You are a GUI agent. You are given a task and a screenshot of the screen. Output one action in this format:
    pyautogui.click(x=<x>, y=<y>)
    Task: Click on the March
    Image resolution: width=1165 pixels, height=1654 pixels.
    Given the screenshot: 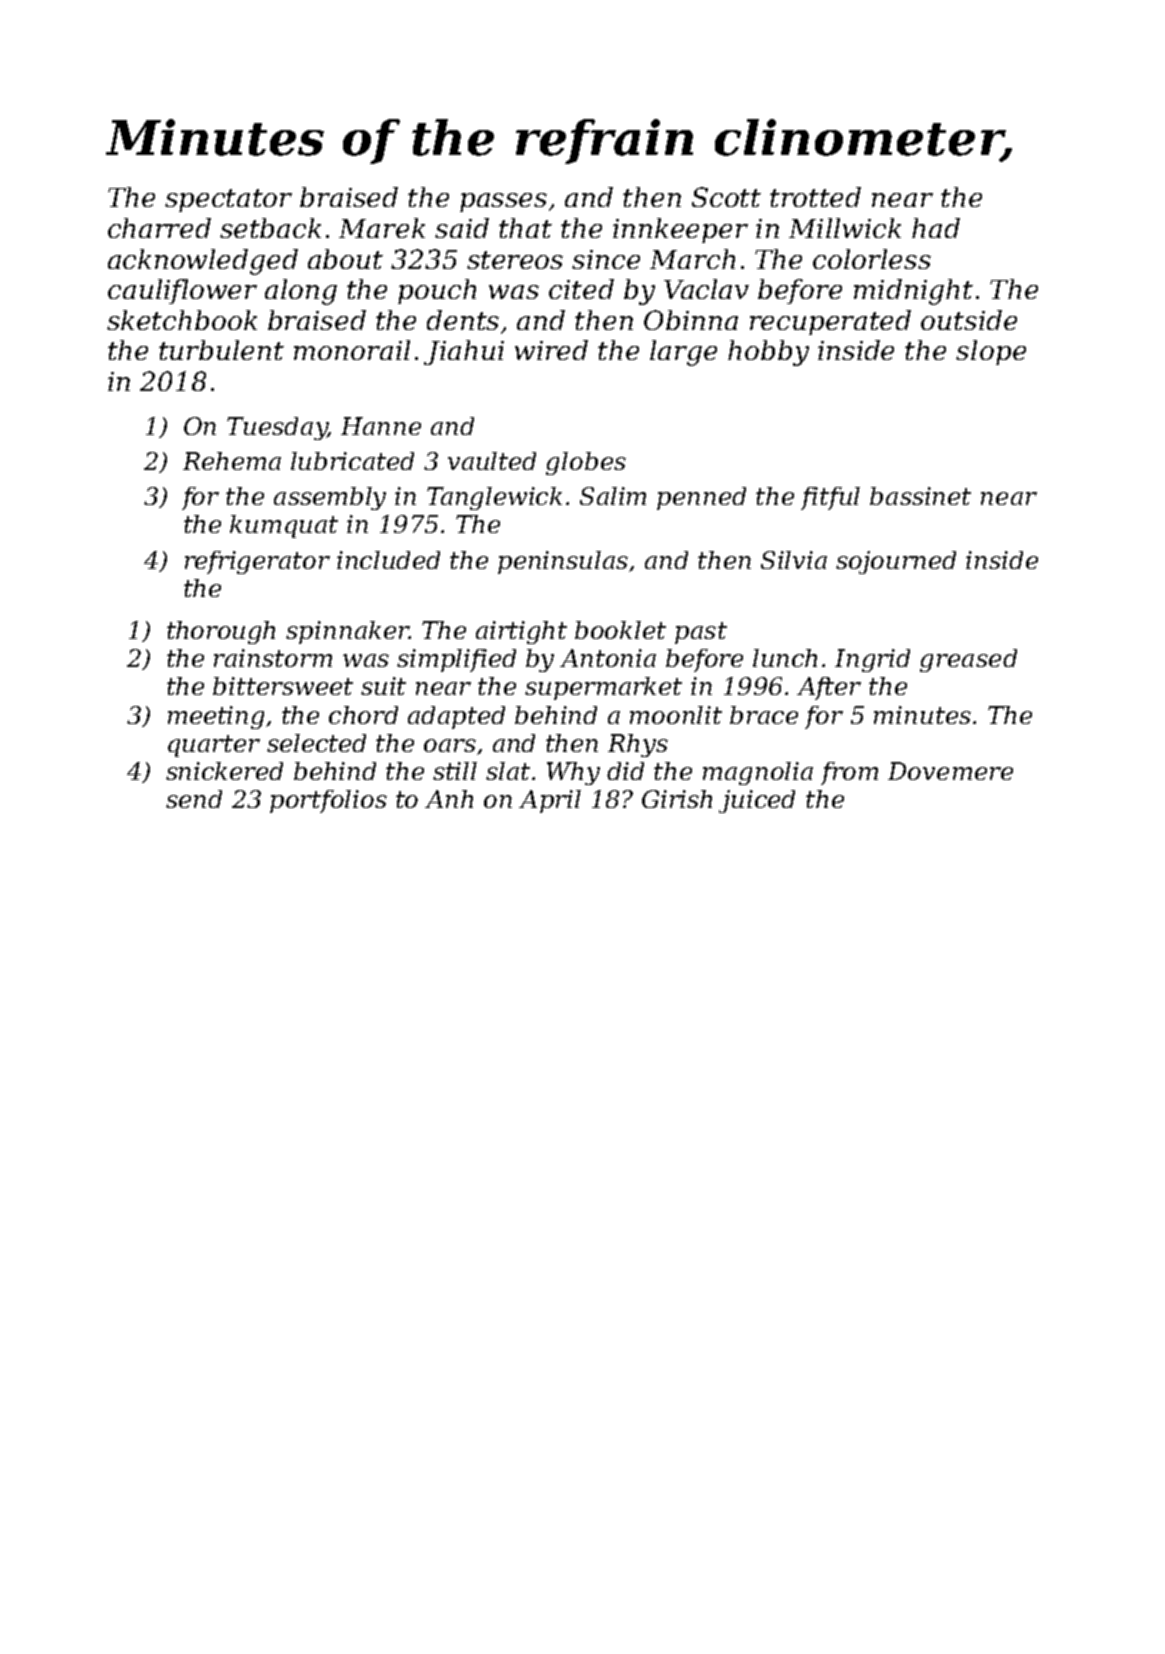 What is the action you would take?
    pyautogui.click(x=692, y=259)
